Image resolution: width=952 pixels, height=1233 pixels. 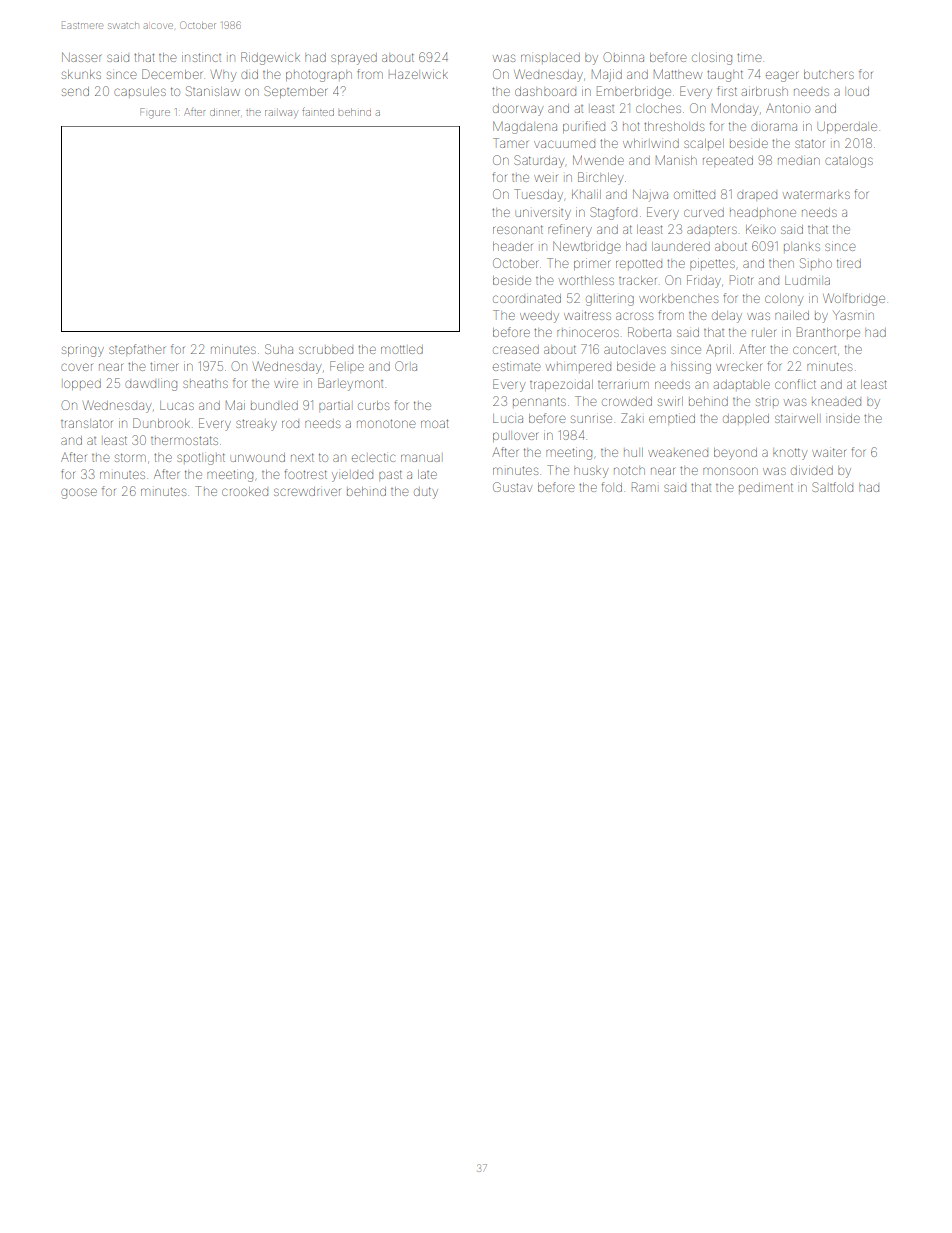 What do you see at coordinates (816, 195) in the screenshot?
I see `watermarks` at bounding box center [816, 195].
